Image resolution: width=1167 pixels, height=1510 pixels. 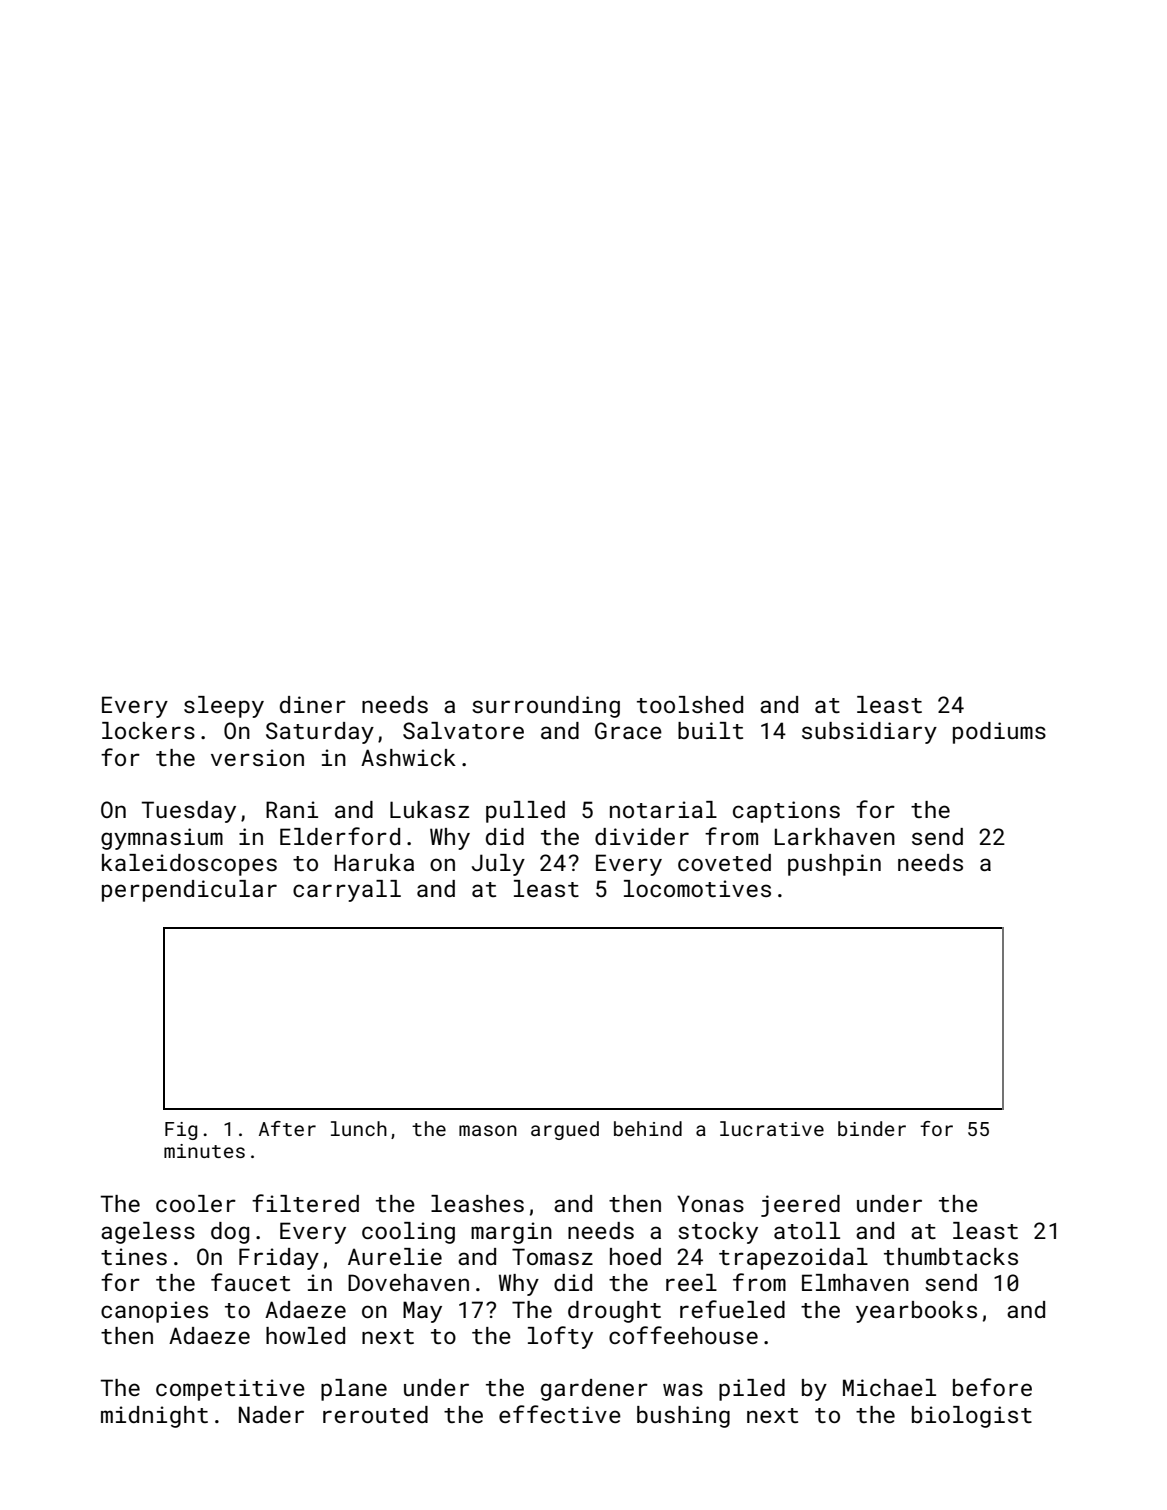 I want to click on lunch, so click(x=359, y=1128).
